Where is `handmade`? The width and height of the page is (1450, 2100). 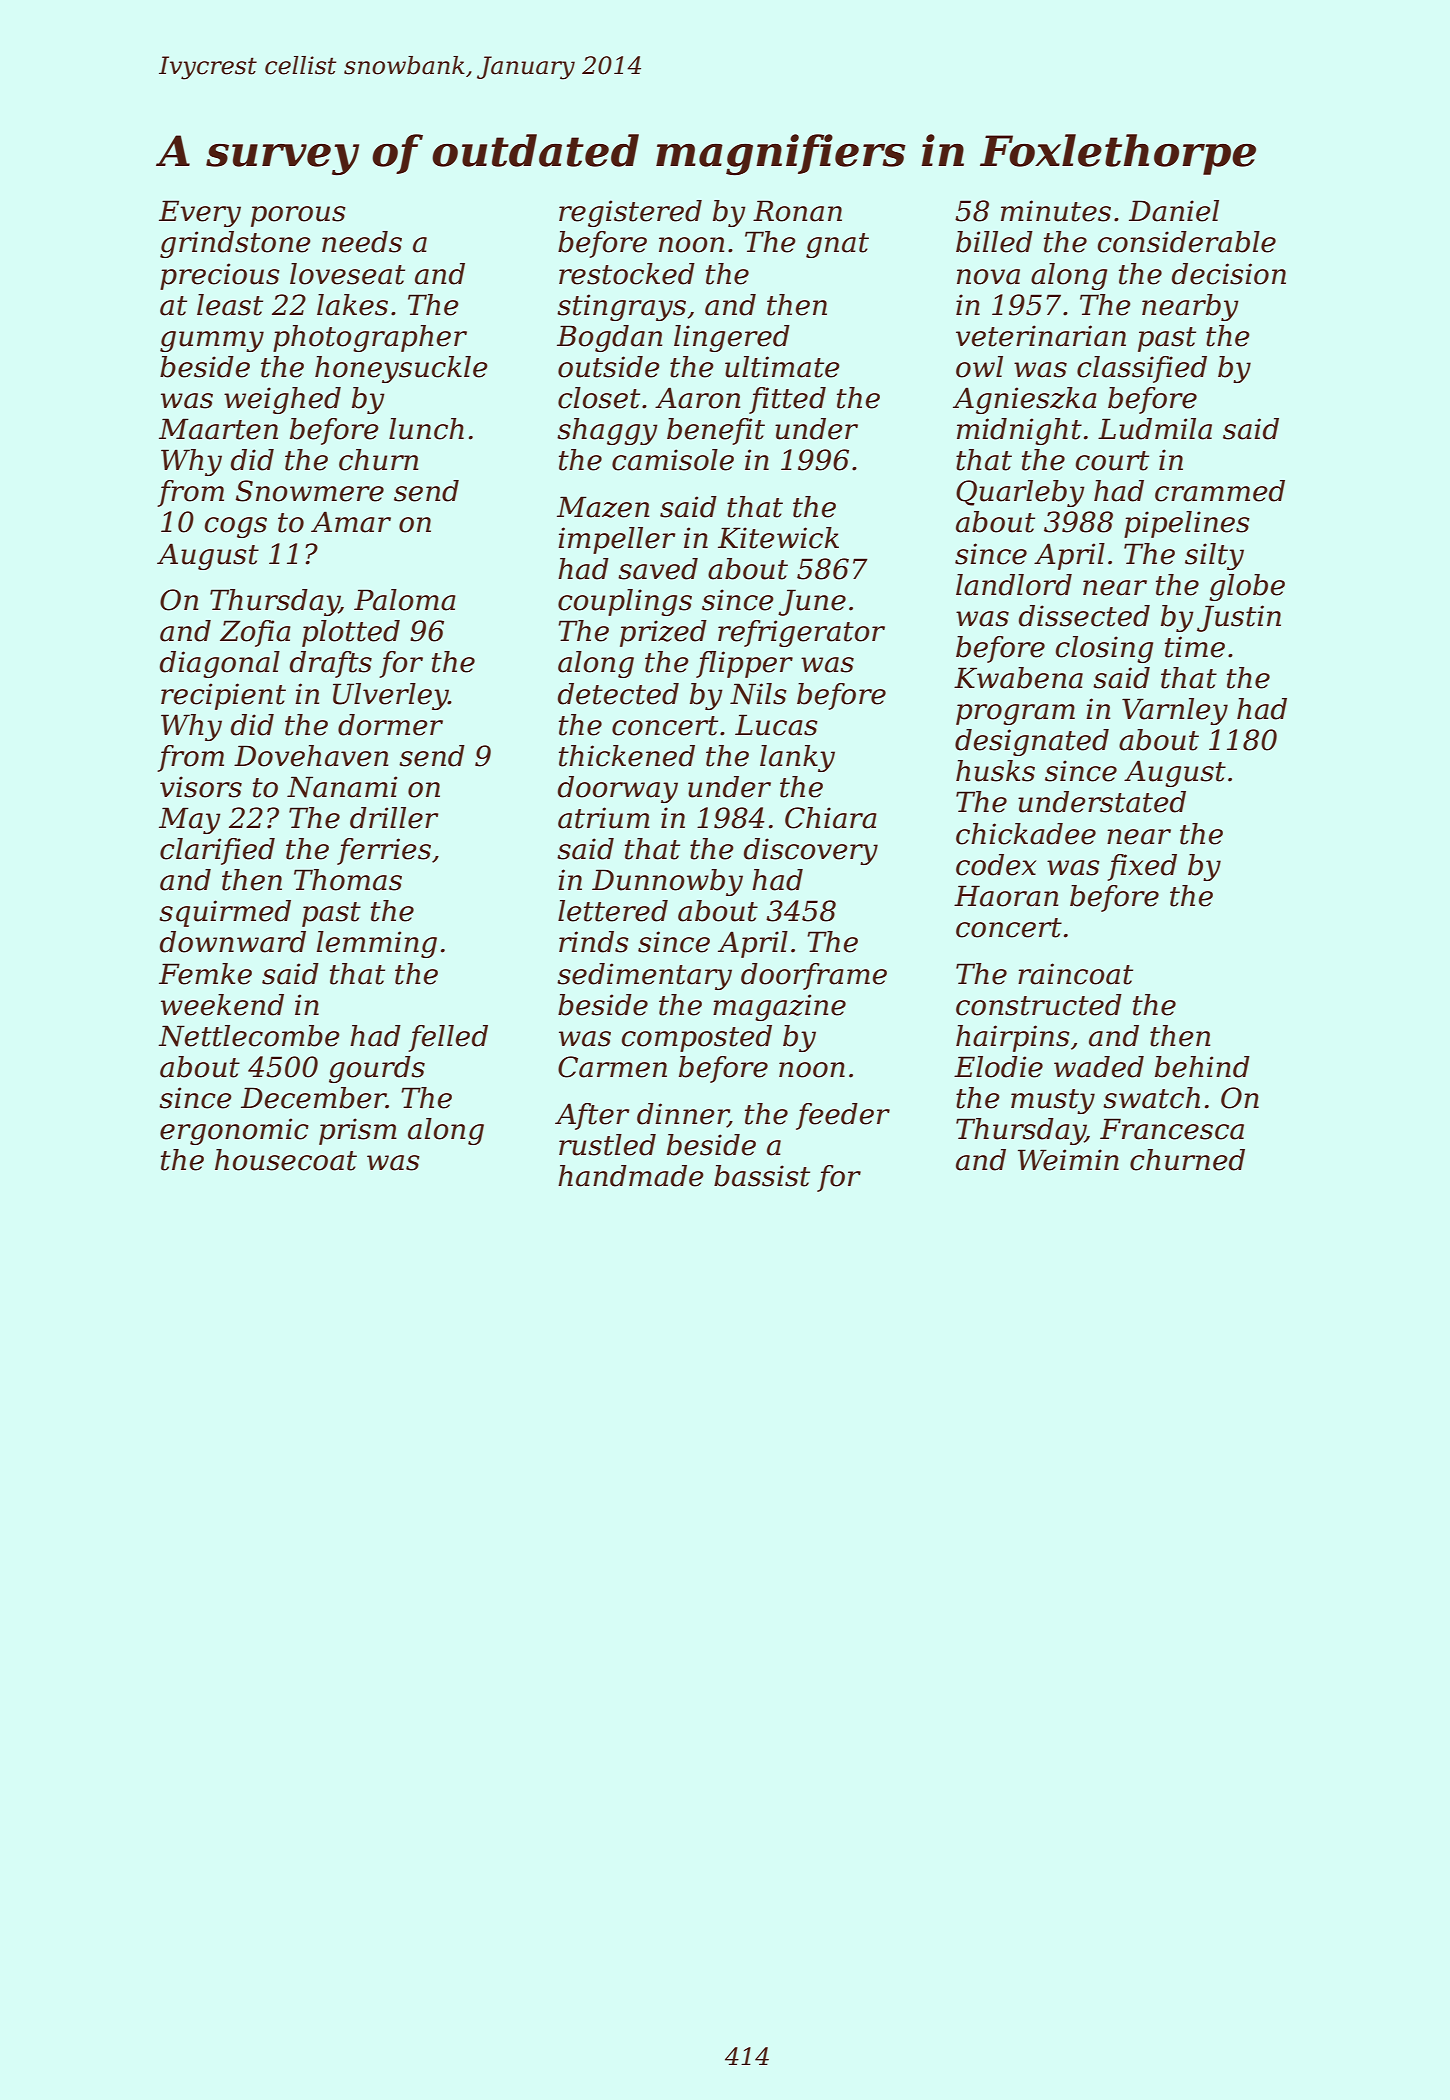 handmade is located at coordinates (631, 1176).
